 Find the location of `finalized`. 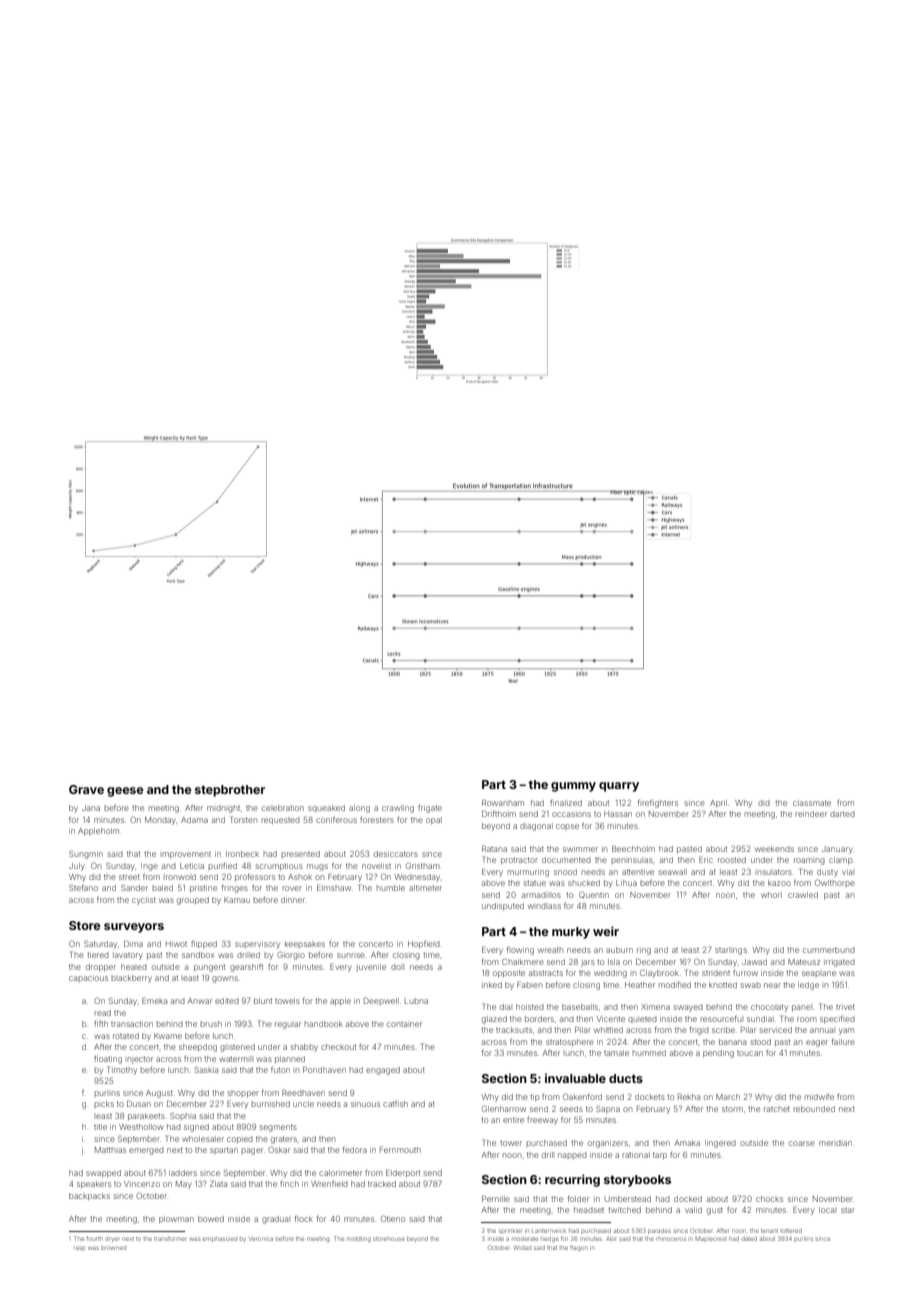

finalized is located at coordinates (566, 802).
